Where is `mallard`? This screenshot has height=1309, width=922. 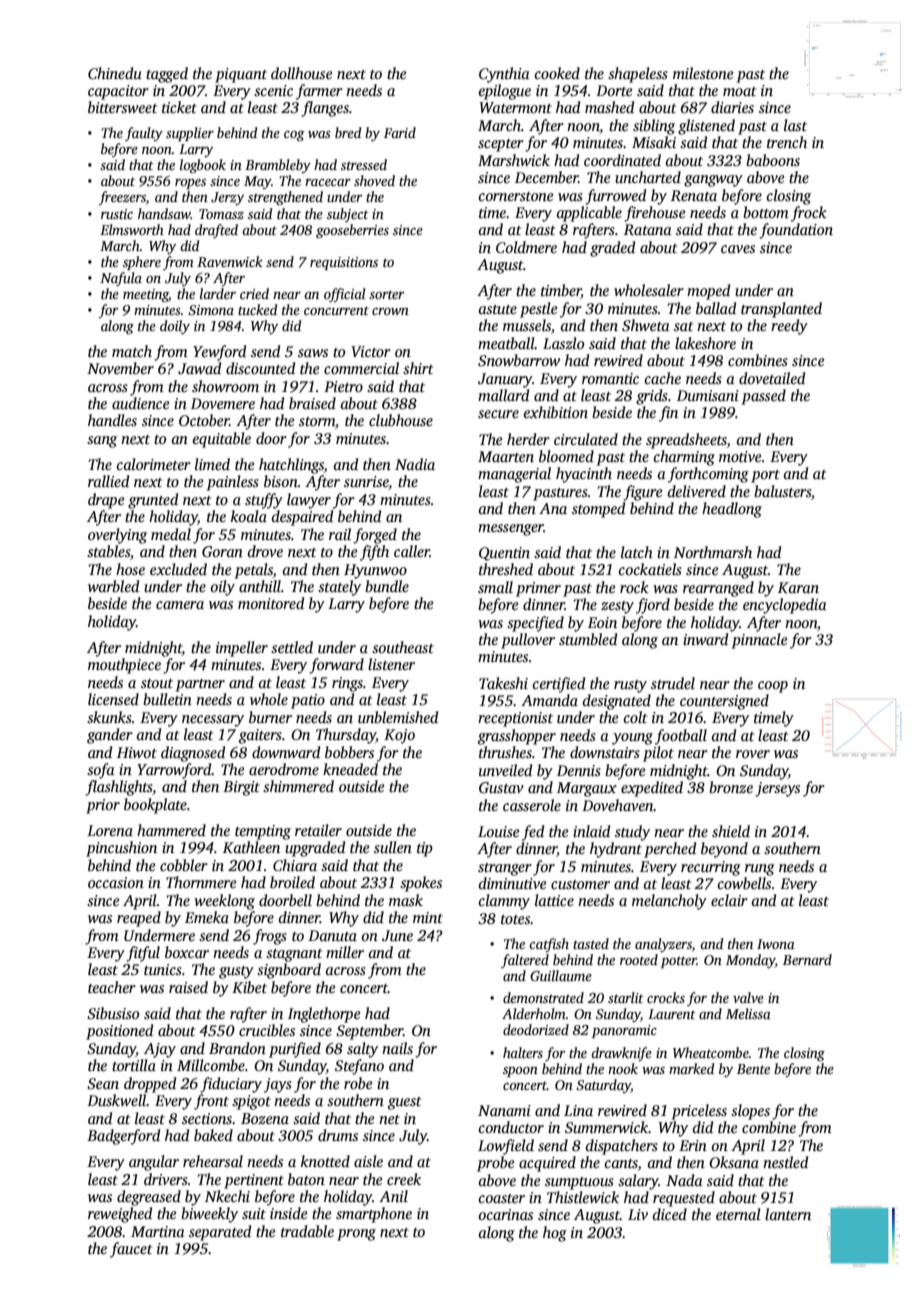 mallard is located at coordinates (503, 395).
